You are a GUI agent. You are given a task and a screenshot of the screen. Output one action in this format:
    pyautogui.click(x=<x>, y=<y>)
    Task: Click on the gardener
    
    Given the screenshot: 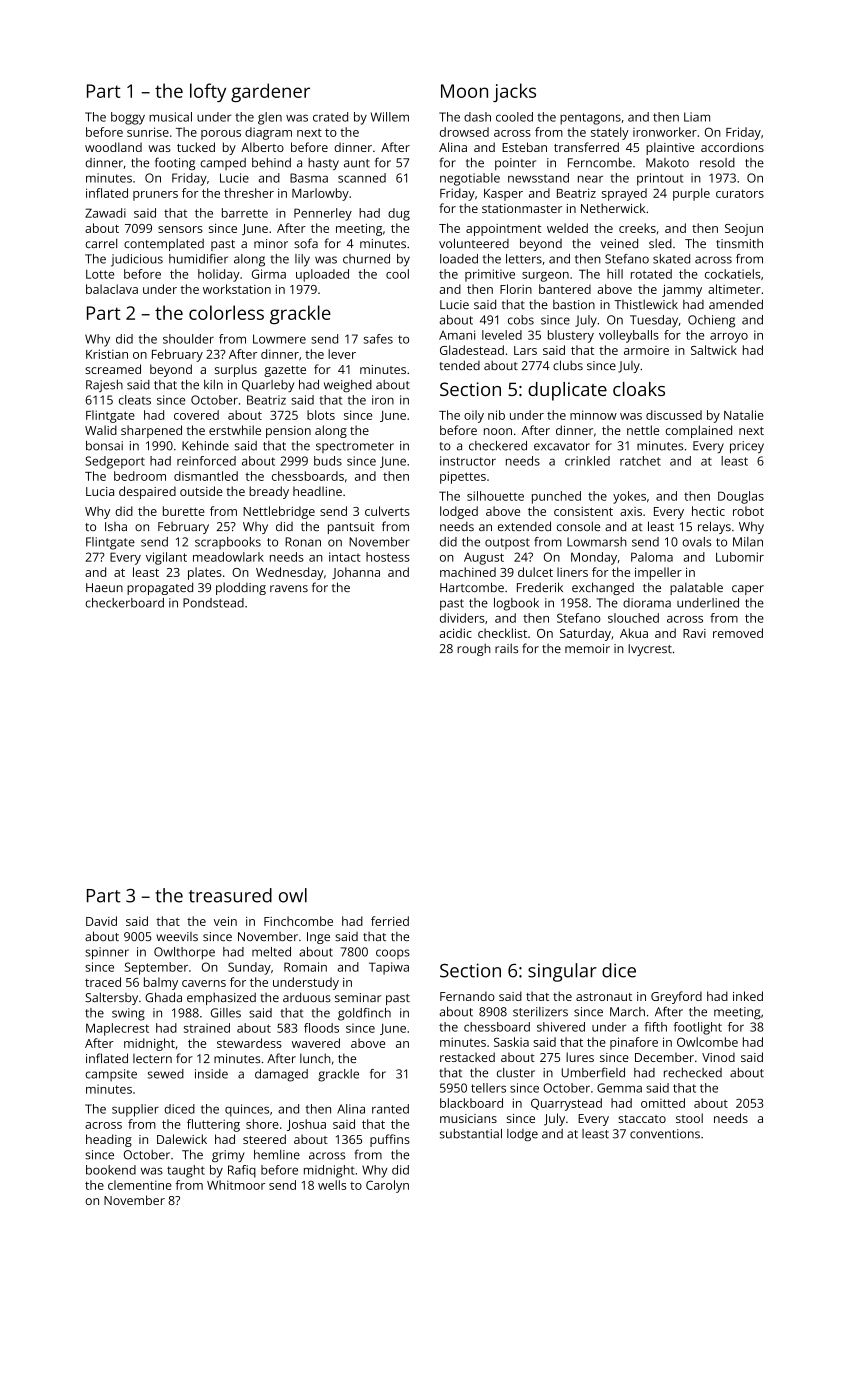 What is the action you would take?
    pyautogui.click(x=270, y=92)
